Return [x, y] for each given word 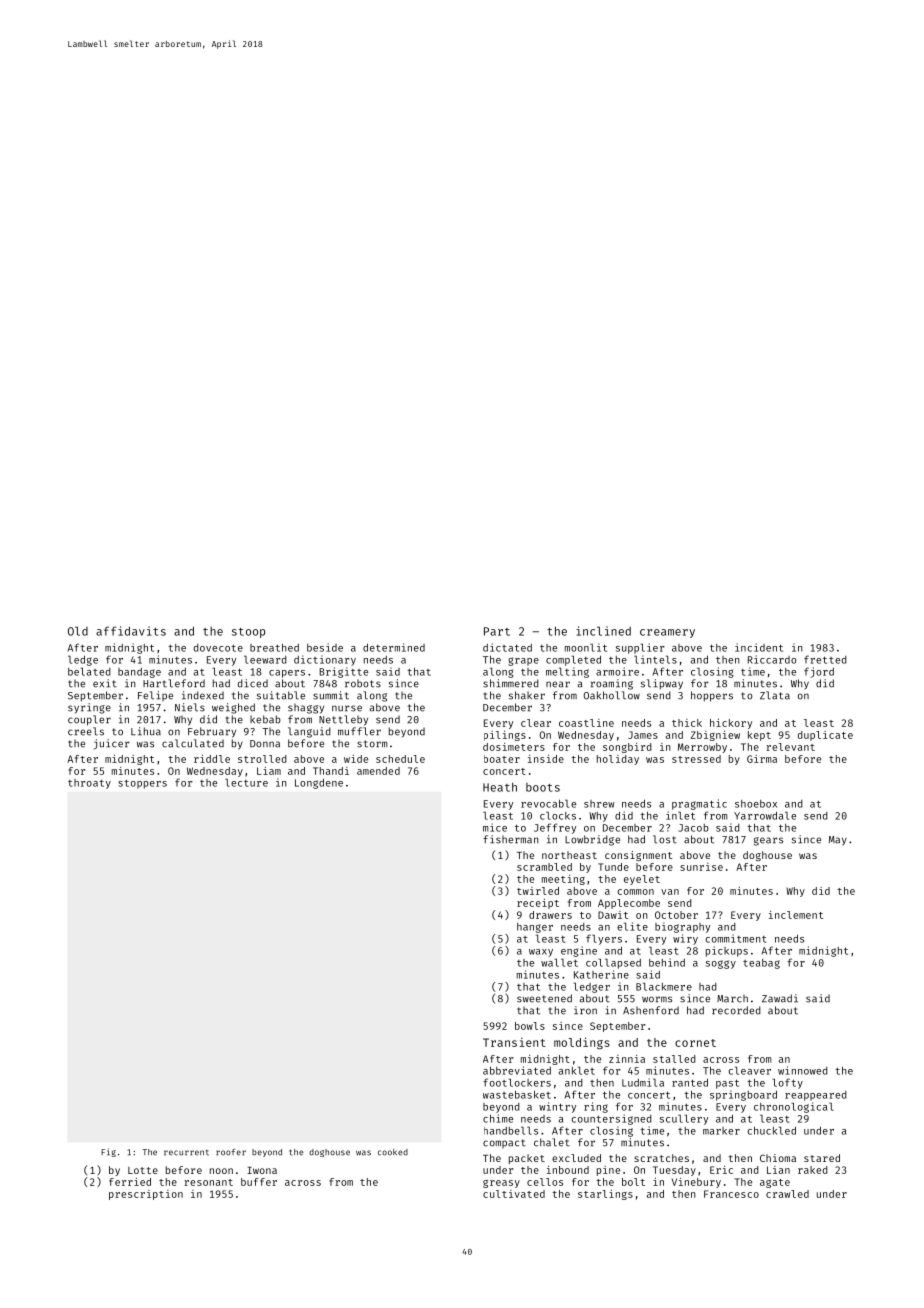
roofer [231, 1152]
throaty [89, 784]
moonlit [586, 647]
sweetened [544, 998]
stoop [248, 633]
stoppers [142, 784]
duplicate [825, 736]
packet [527, 1159]
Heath [500, 787]
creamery [667, 633]
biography [682, 927]
